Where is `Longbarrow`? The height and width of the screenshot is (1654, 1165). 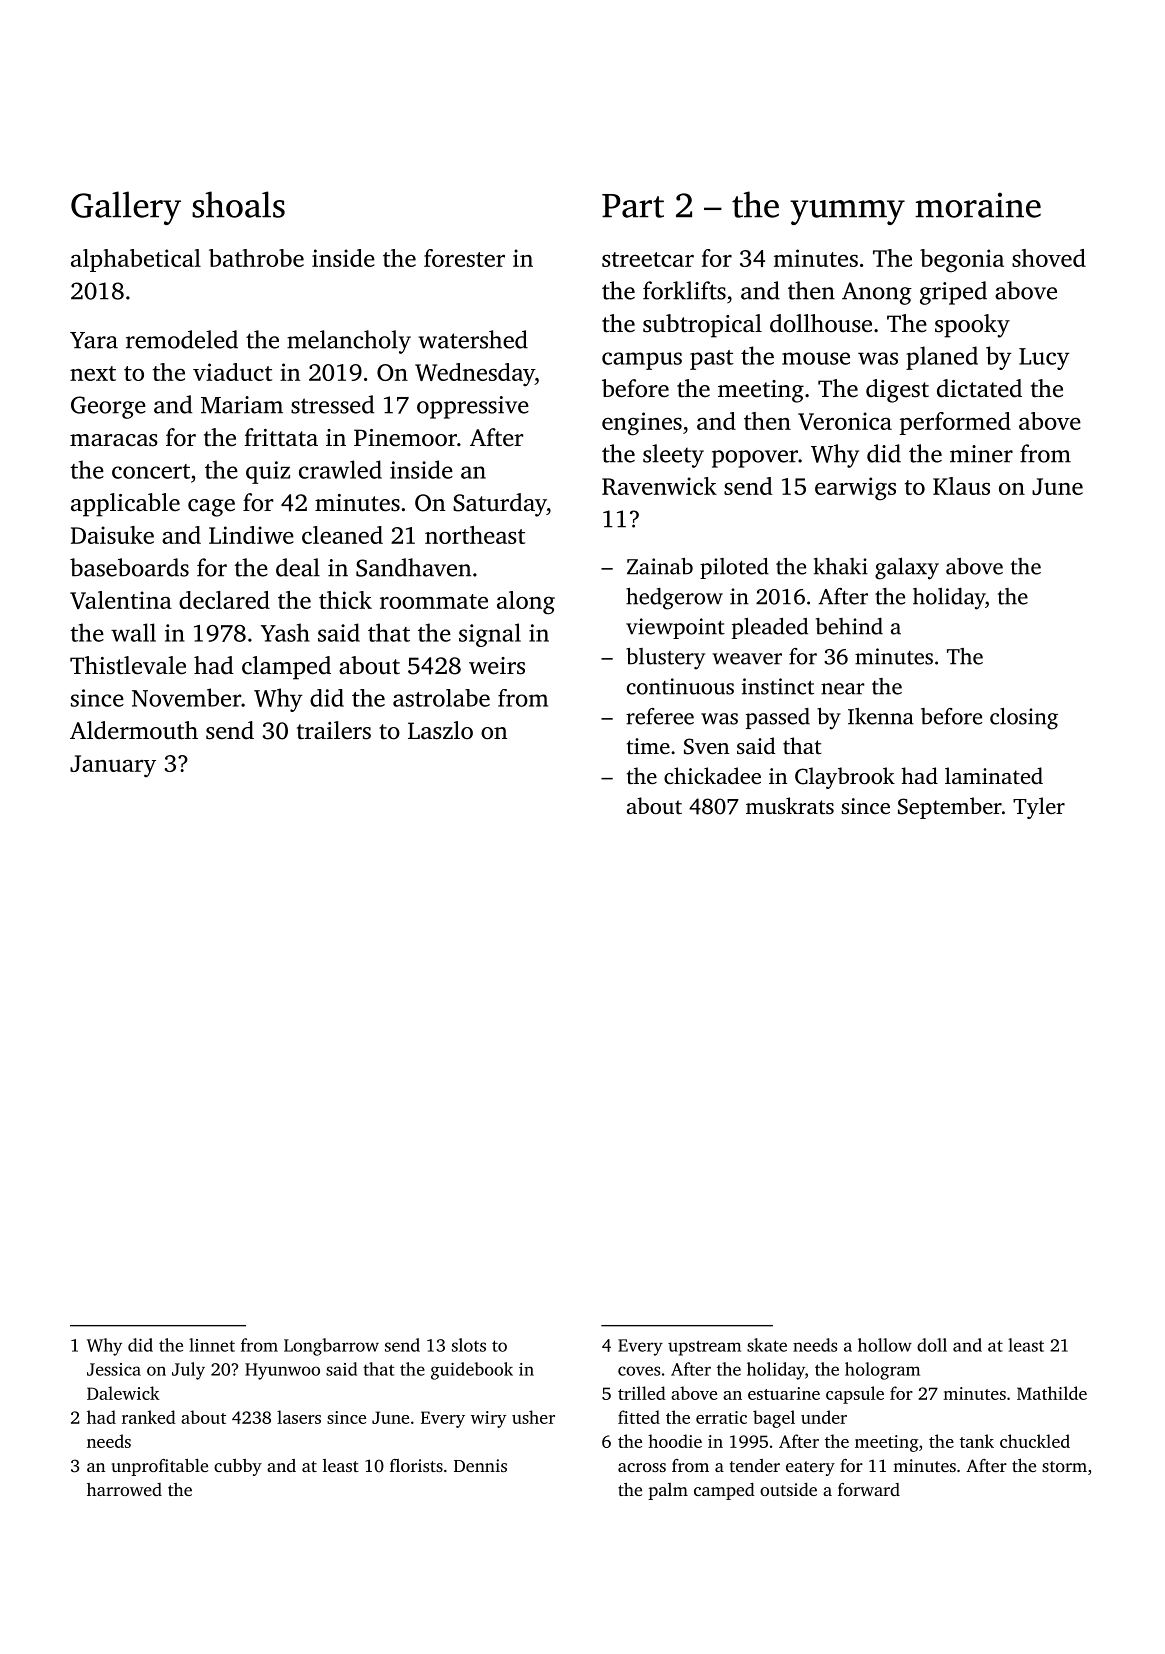
Longbarrow is located at coordinates (331, 1347).
